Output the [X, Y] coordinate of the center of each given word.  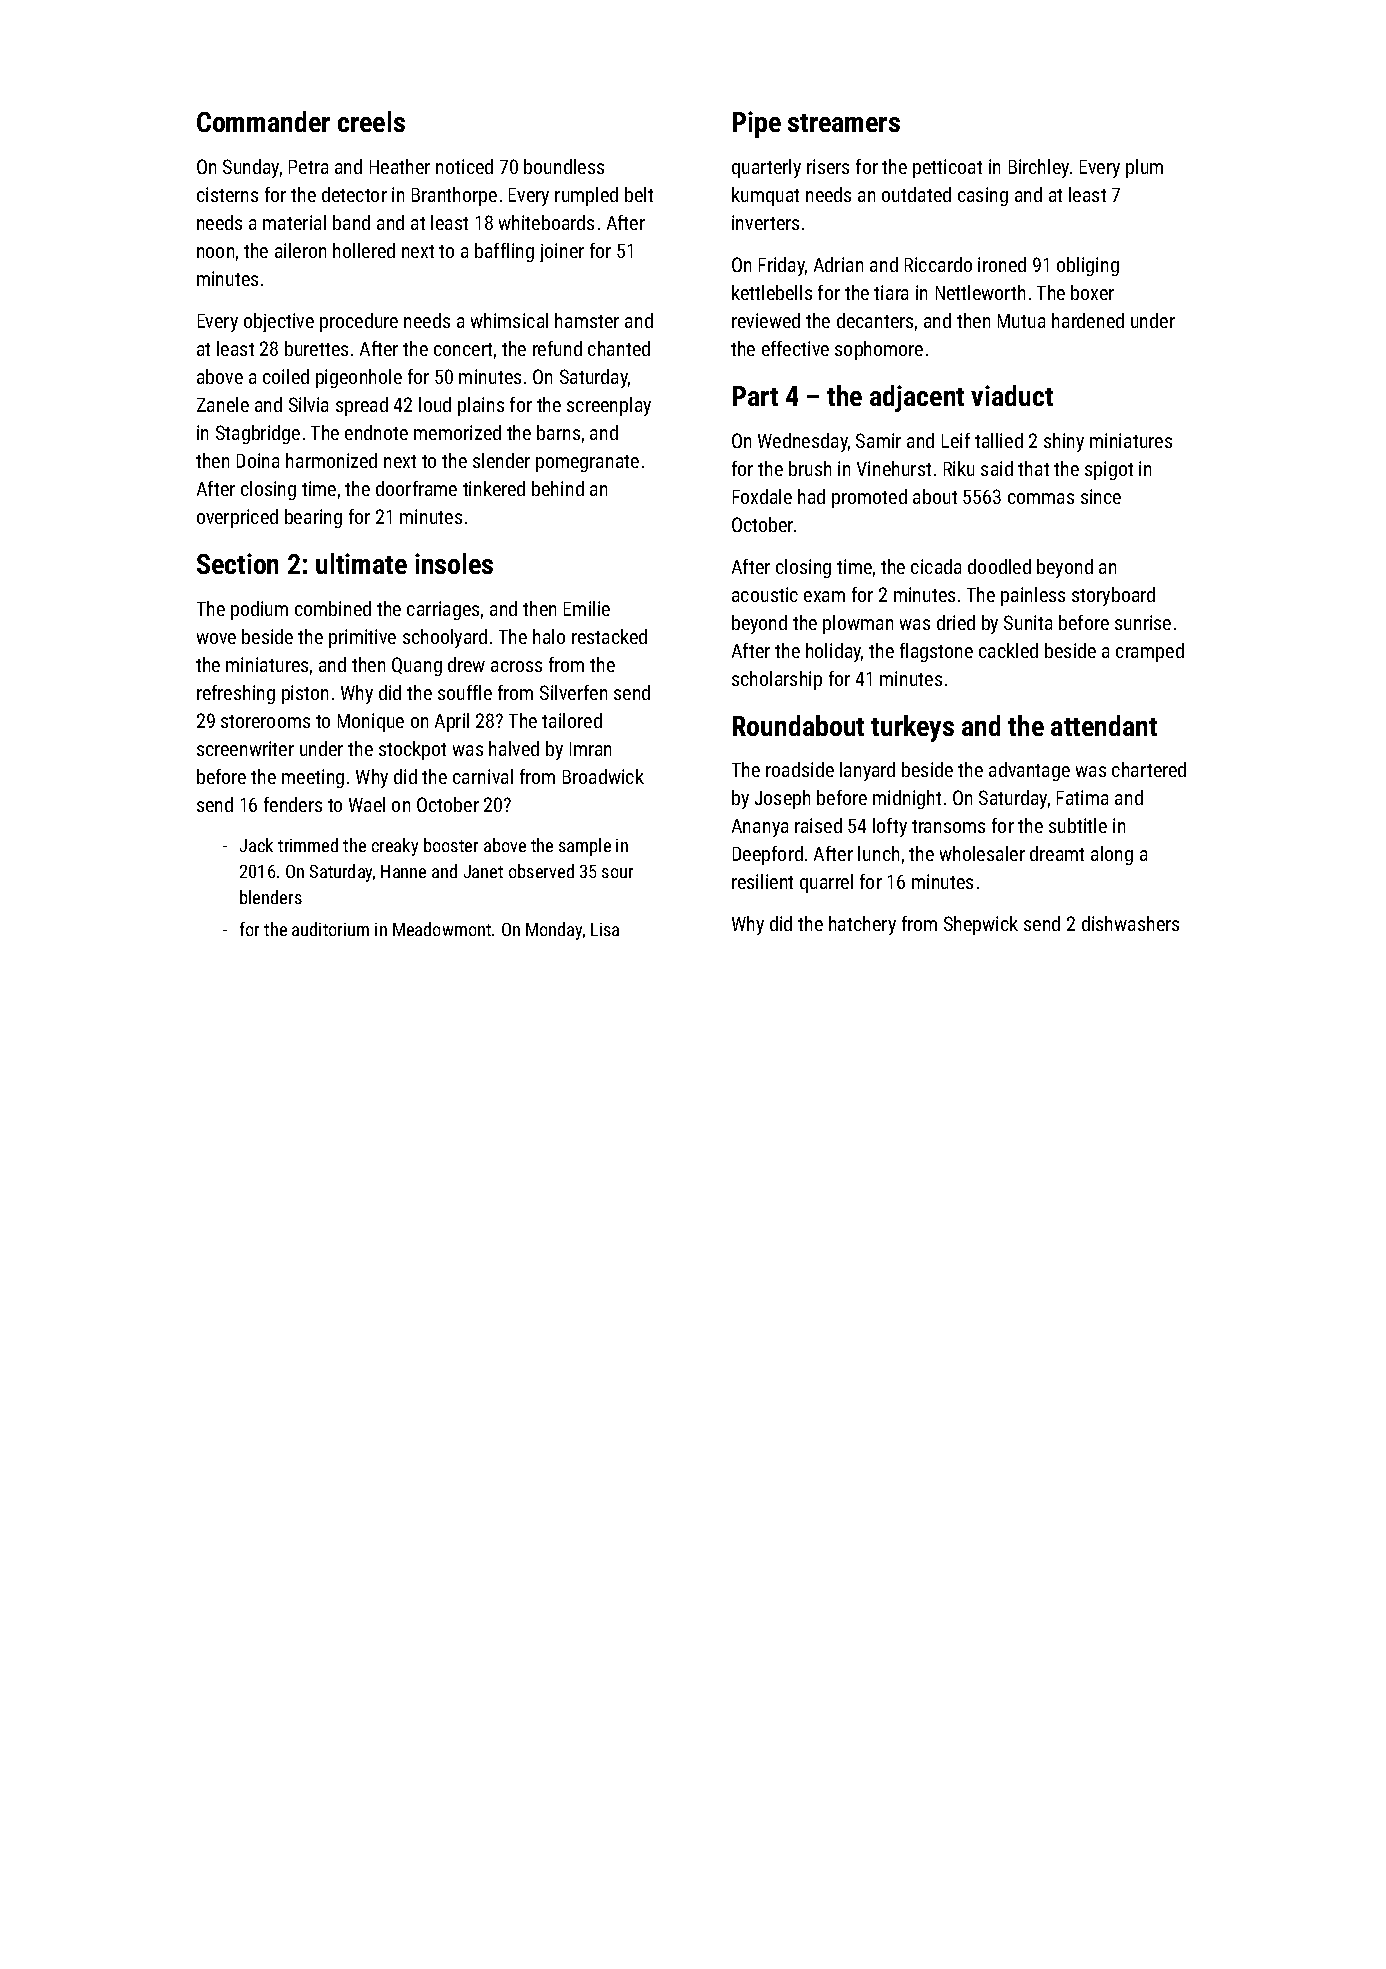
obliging [1088, 266]
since [1101, 496]
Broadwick [603, 776]
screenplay [609, 406]
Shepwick [981, 925]
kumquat [765, 196]
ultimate [361, 563]
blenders [271, 897]
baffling [504, 252]
